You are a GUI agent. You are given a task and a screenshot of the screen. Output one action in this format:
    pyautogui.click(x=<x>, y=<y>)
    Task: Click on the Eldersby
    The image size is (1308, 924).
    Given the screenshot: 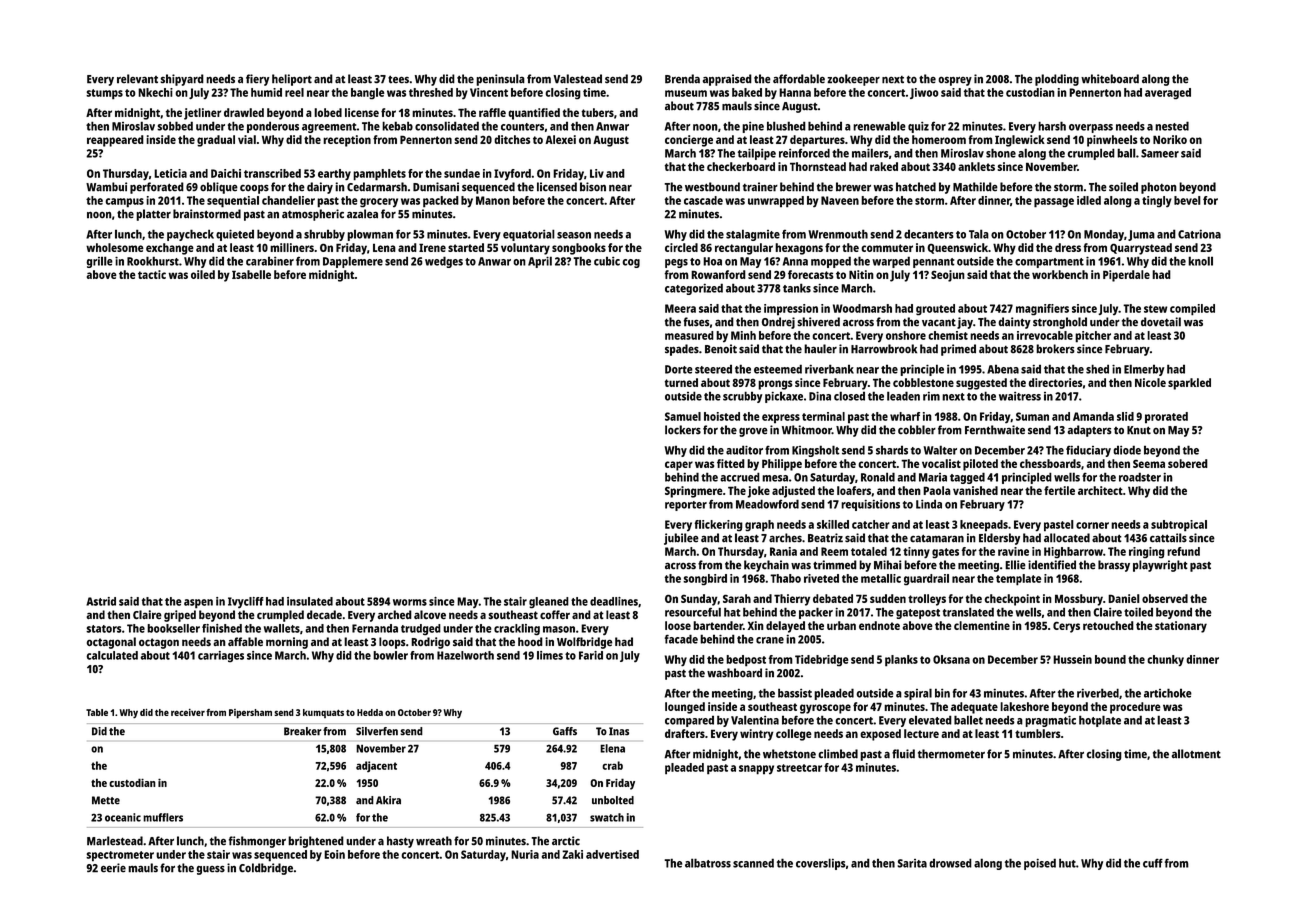 What is the action you would take?
    pyautogui.click(x=999, y=539)
